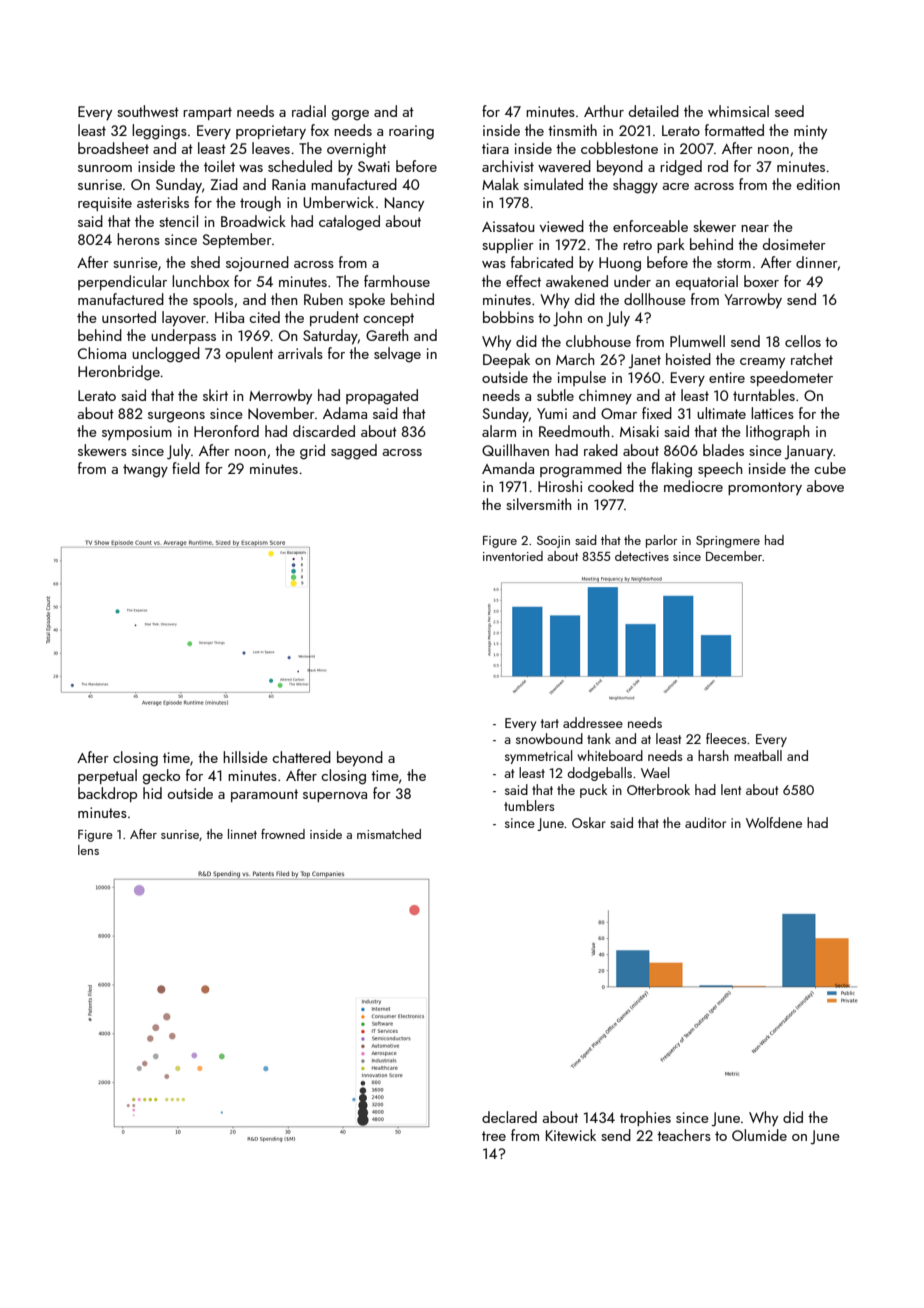  I want to click on gorge, so click(350, 115).
